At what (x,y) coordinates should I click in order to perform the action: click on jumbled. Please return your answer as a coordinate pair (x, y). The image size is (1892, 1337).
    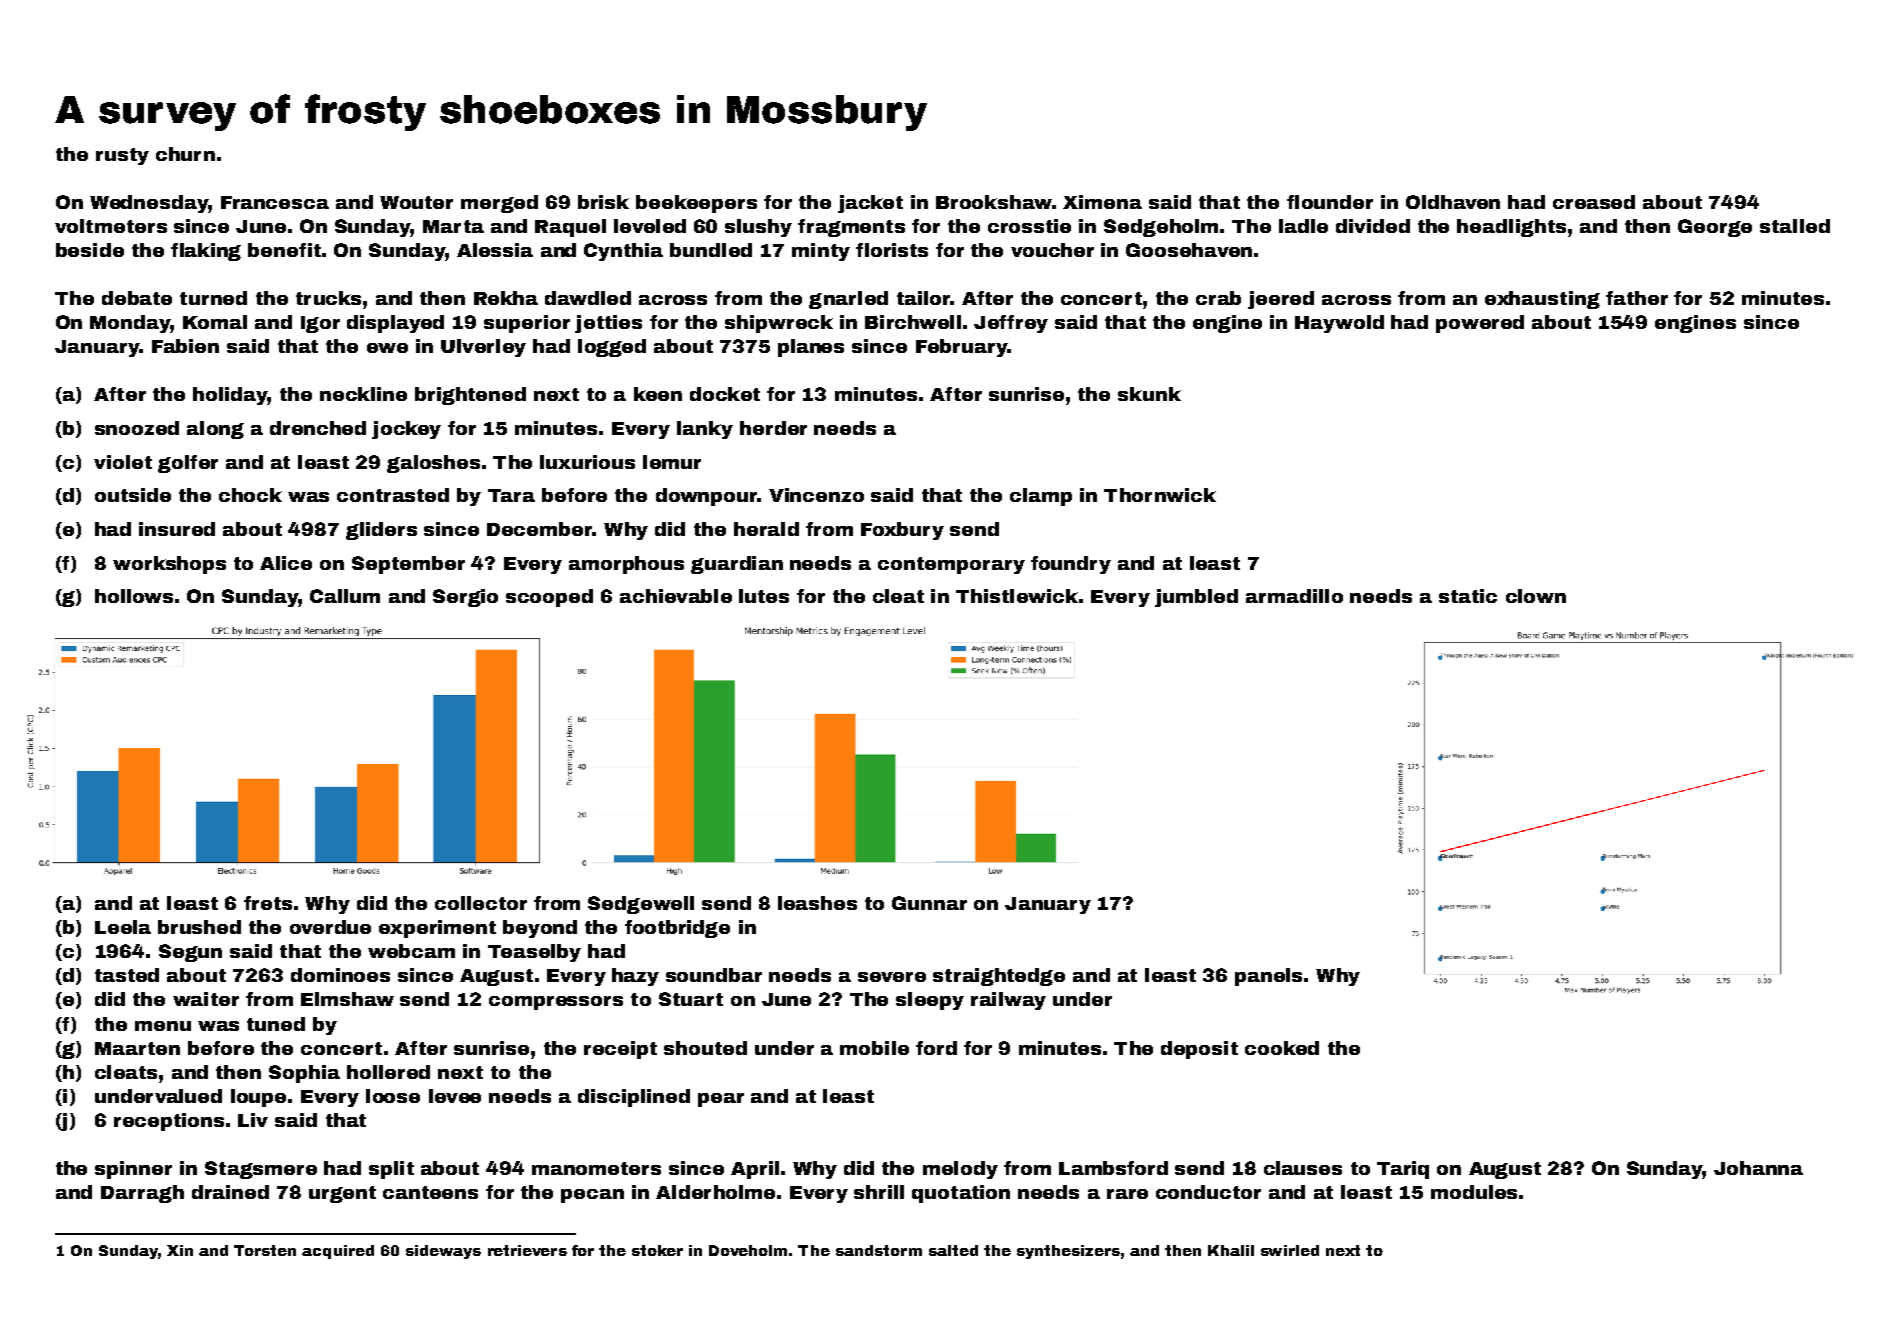
    Looking at the image, I should click on (1196, 598).
